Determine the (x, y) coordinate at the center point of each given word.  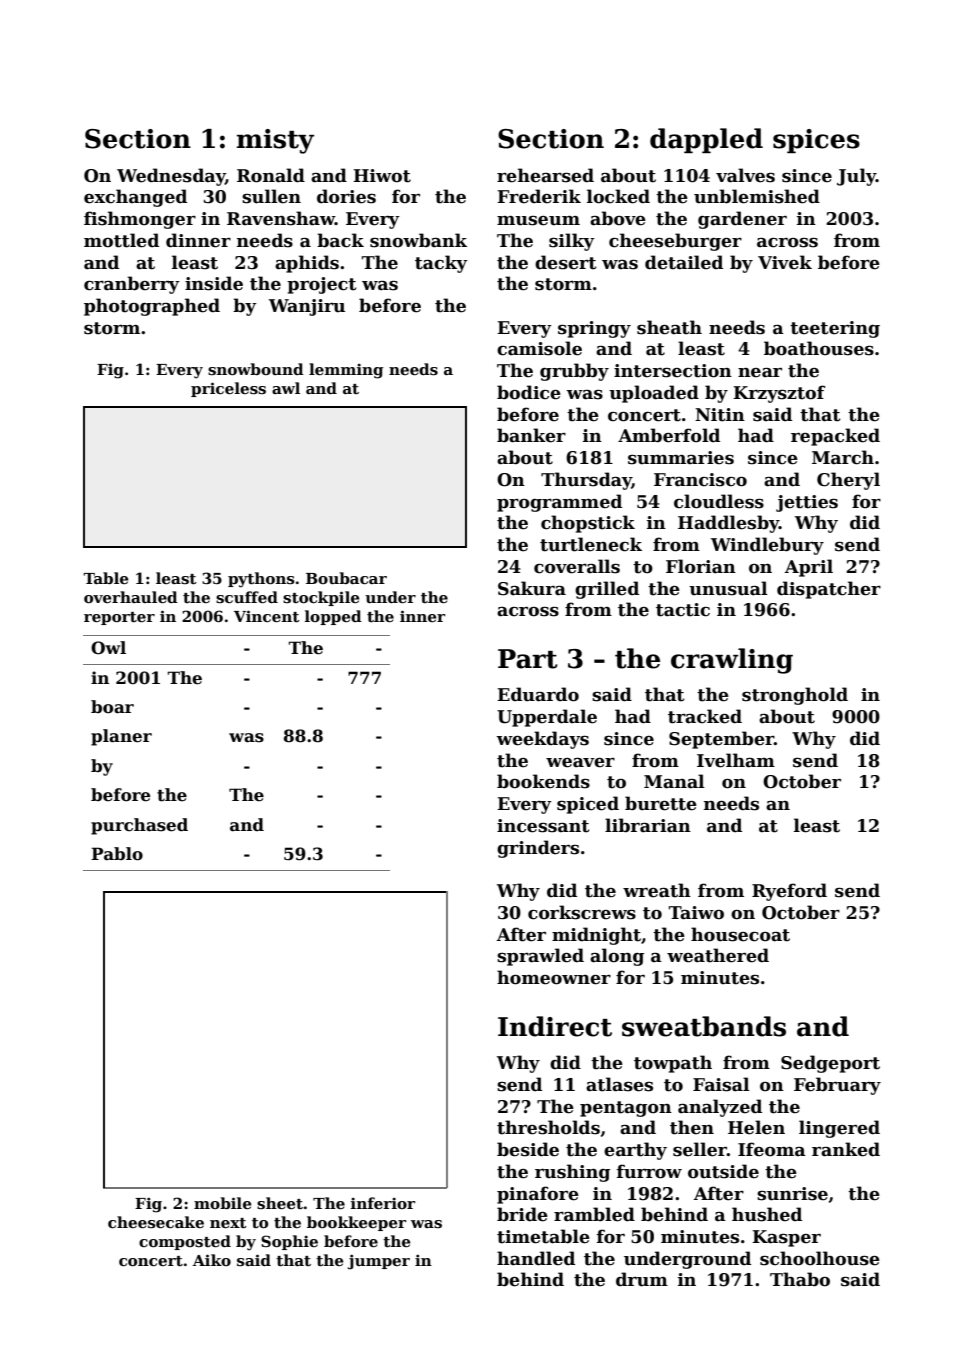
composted (185, 1242)
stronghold (795, 696)
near (760, 373)
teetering (835, 329)
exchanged (135, 198)
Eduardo (538, 694)
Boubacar (346, 578)
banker (531, 435)
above (618, 218)
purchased (139, 826)
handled (536, 1258)
